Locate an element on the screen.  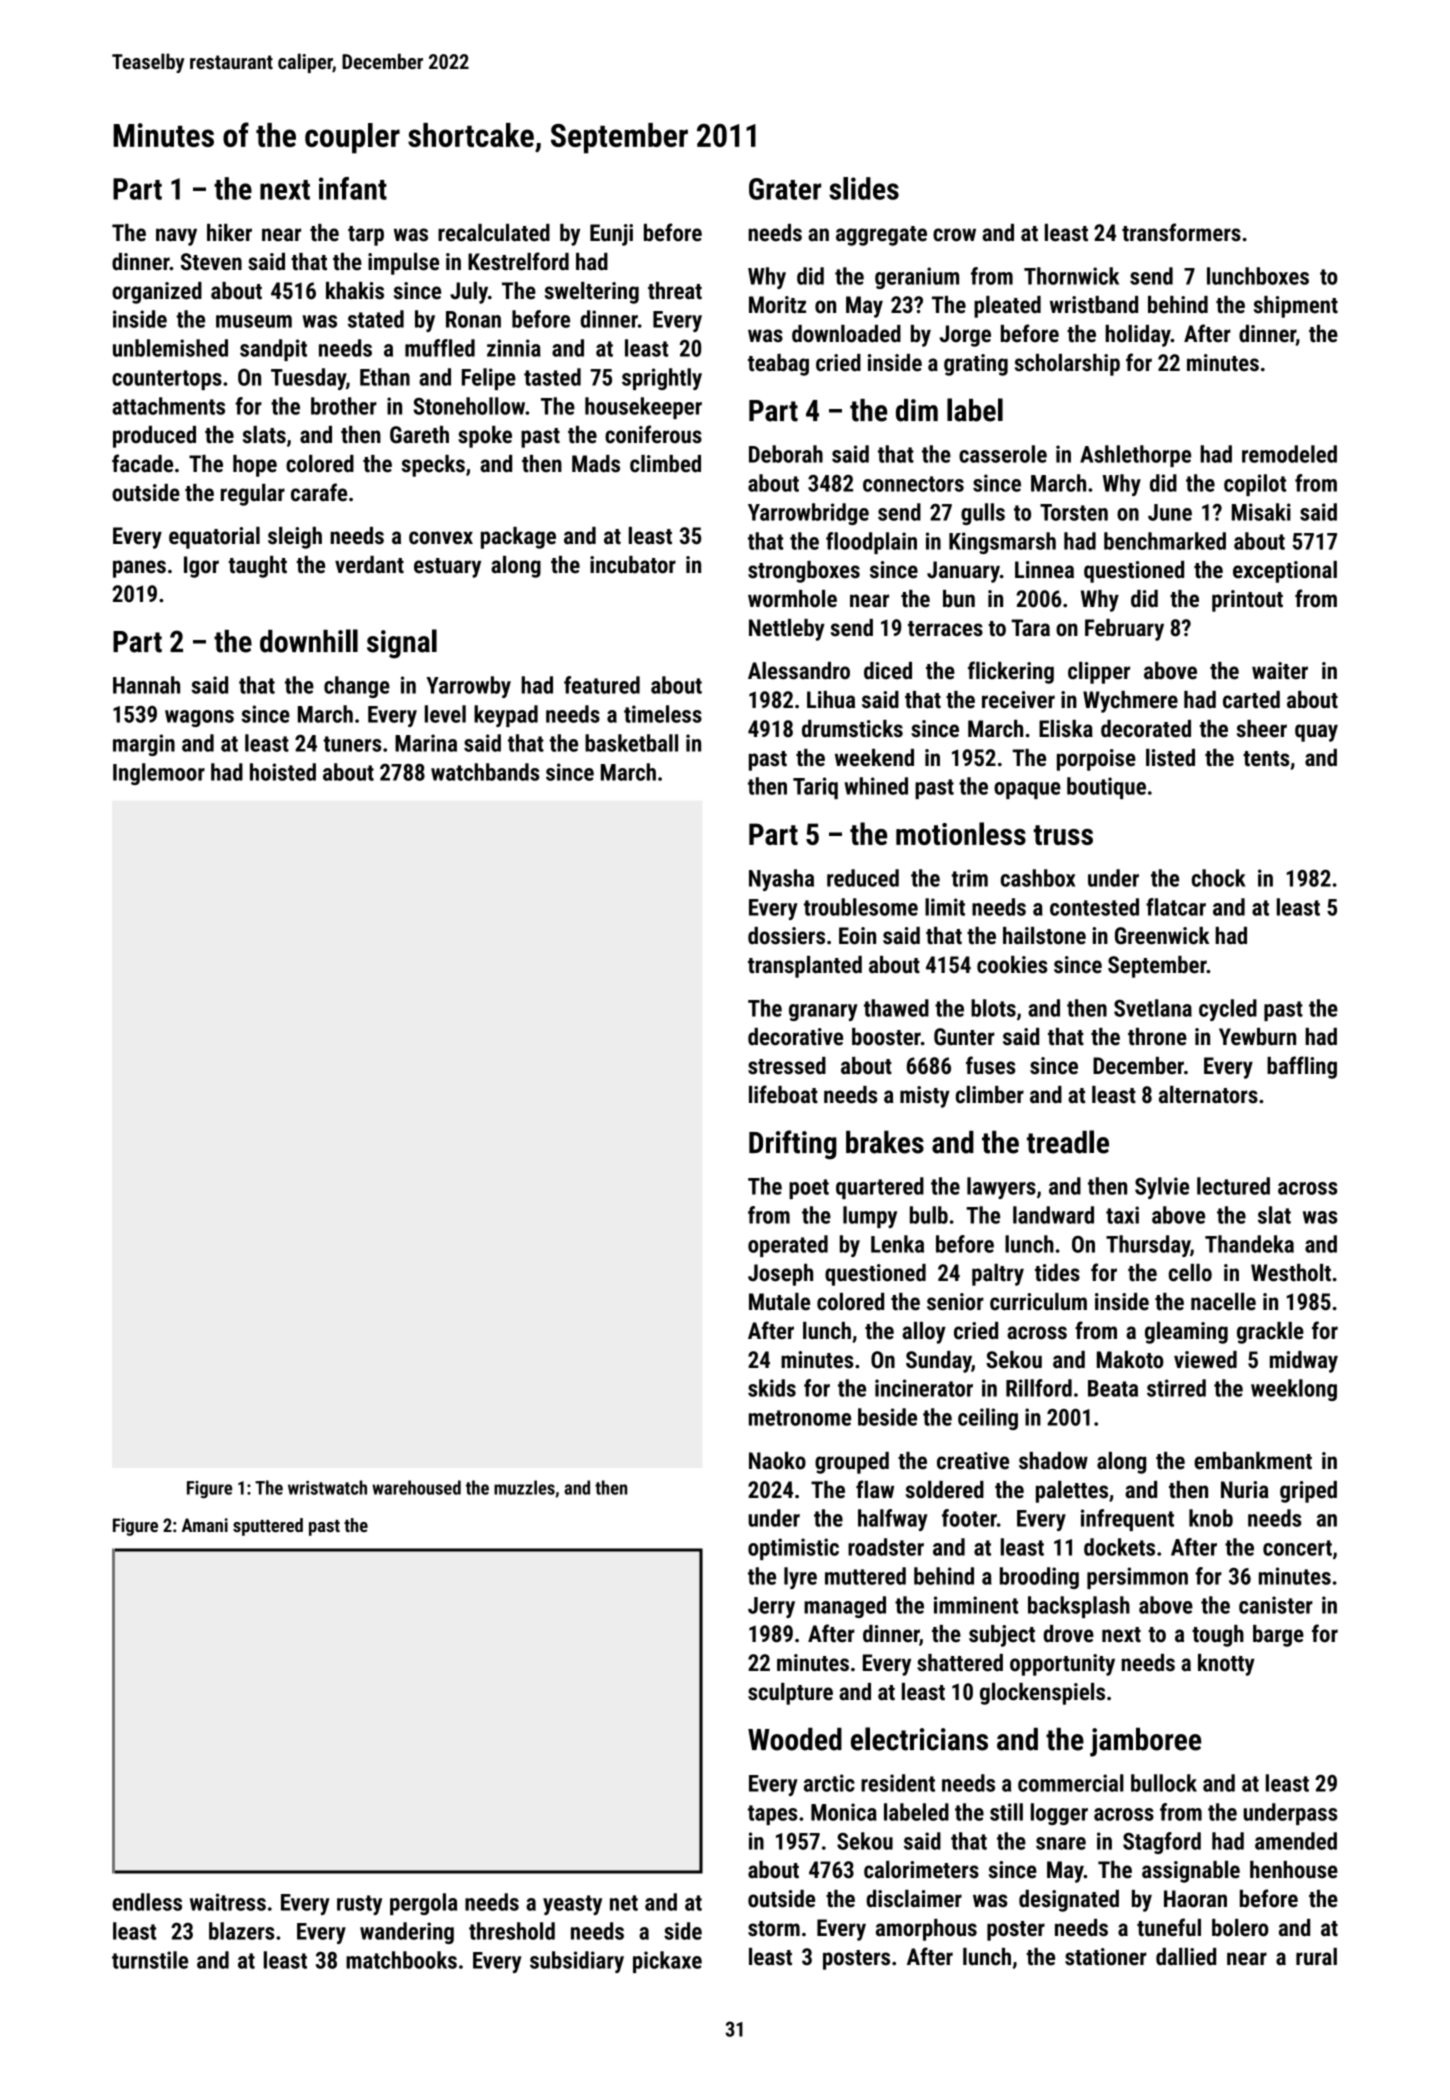
Nyasha is located at coordinates (781, 880).
